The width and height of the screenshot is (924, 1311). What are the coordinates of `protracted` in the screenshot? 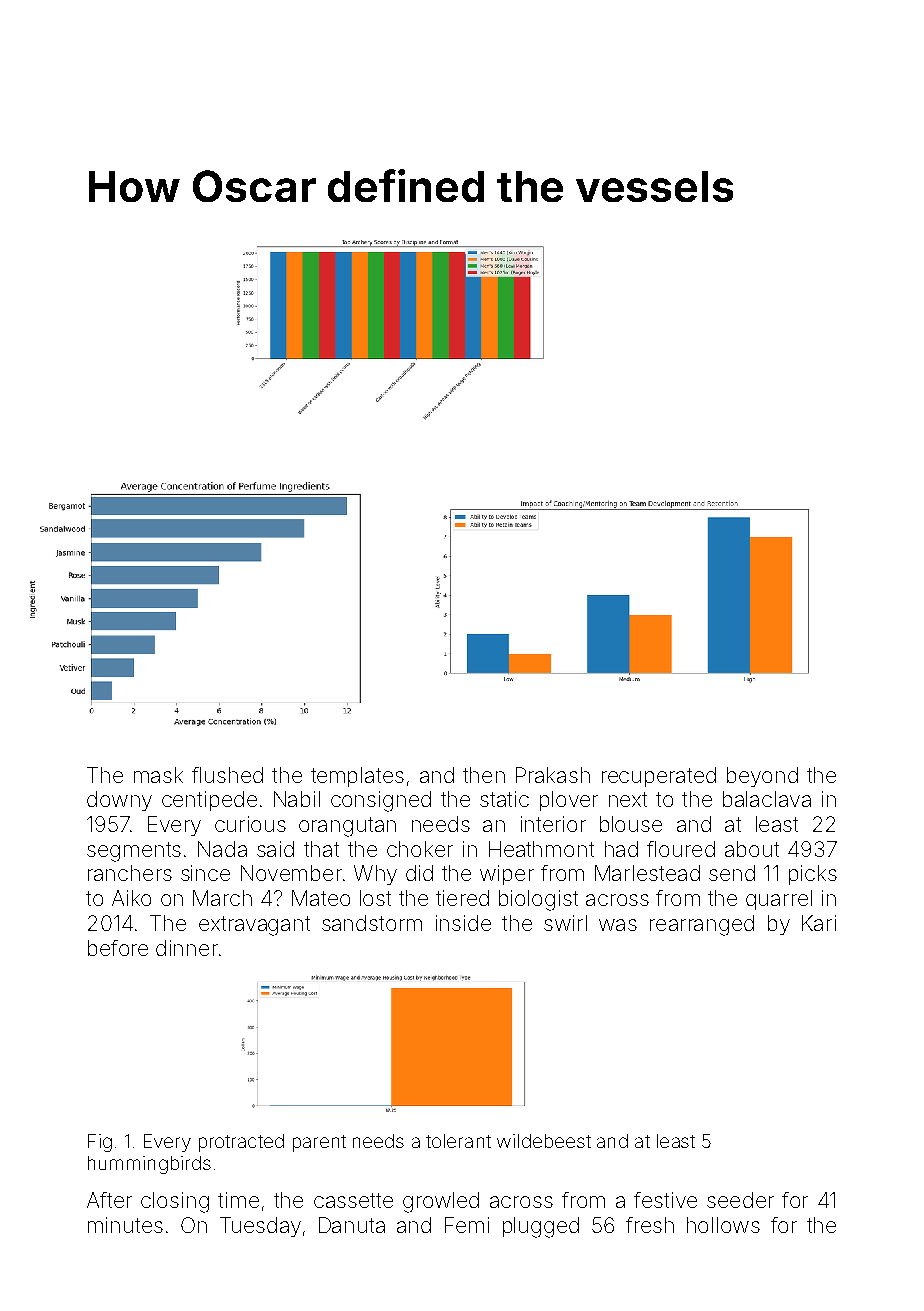 It's located at (241, 1143).
